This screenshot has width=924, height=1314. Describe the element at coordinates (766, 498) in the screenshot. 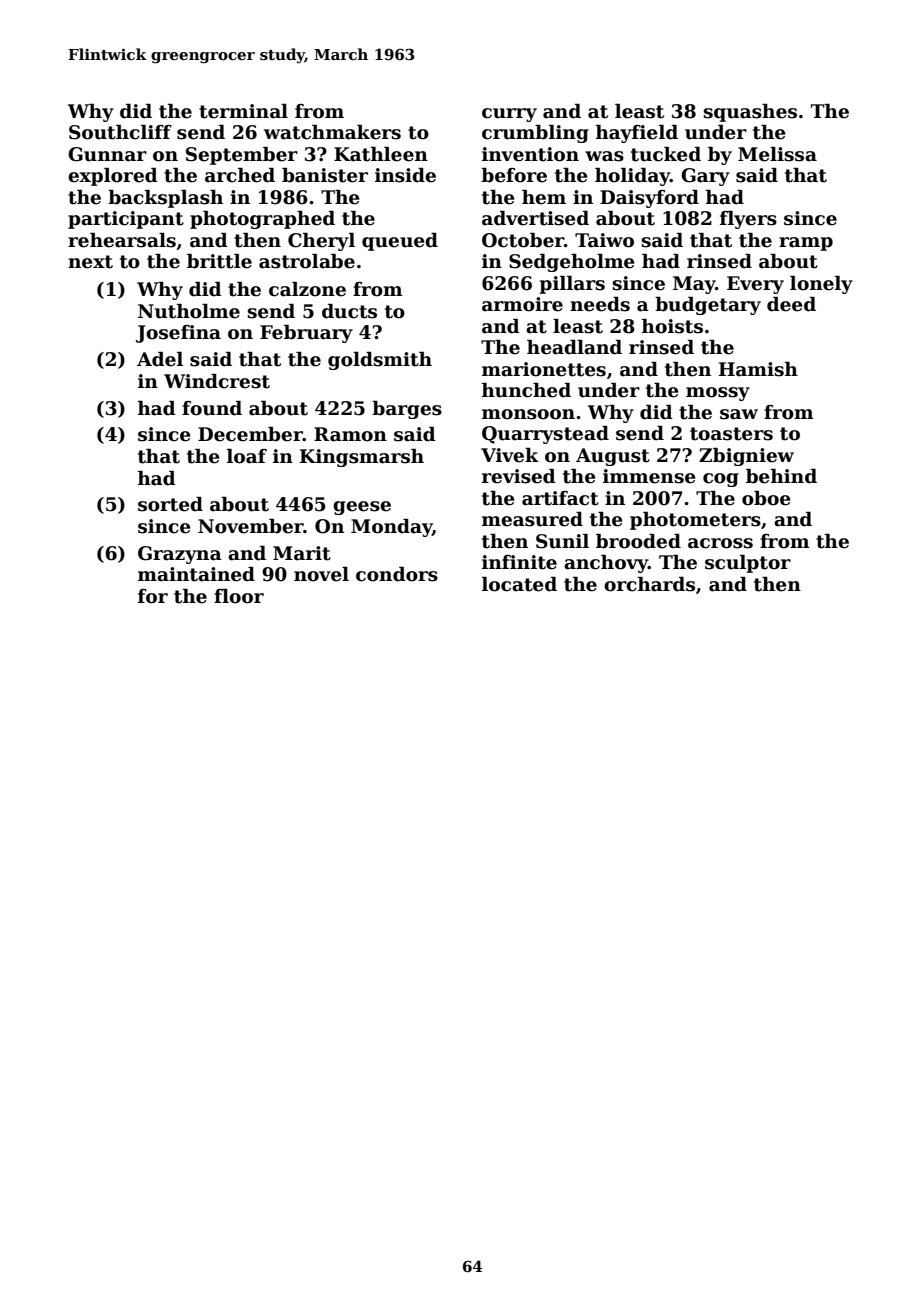

I see `oboe` at that location.
